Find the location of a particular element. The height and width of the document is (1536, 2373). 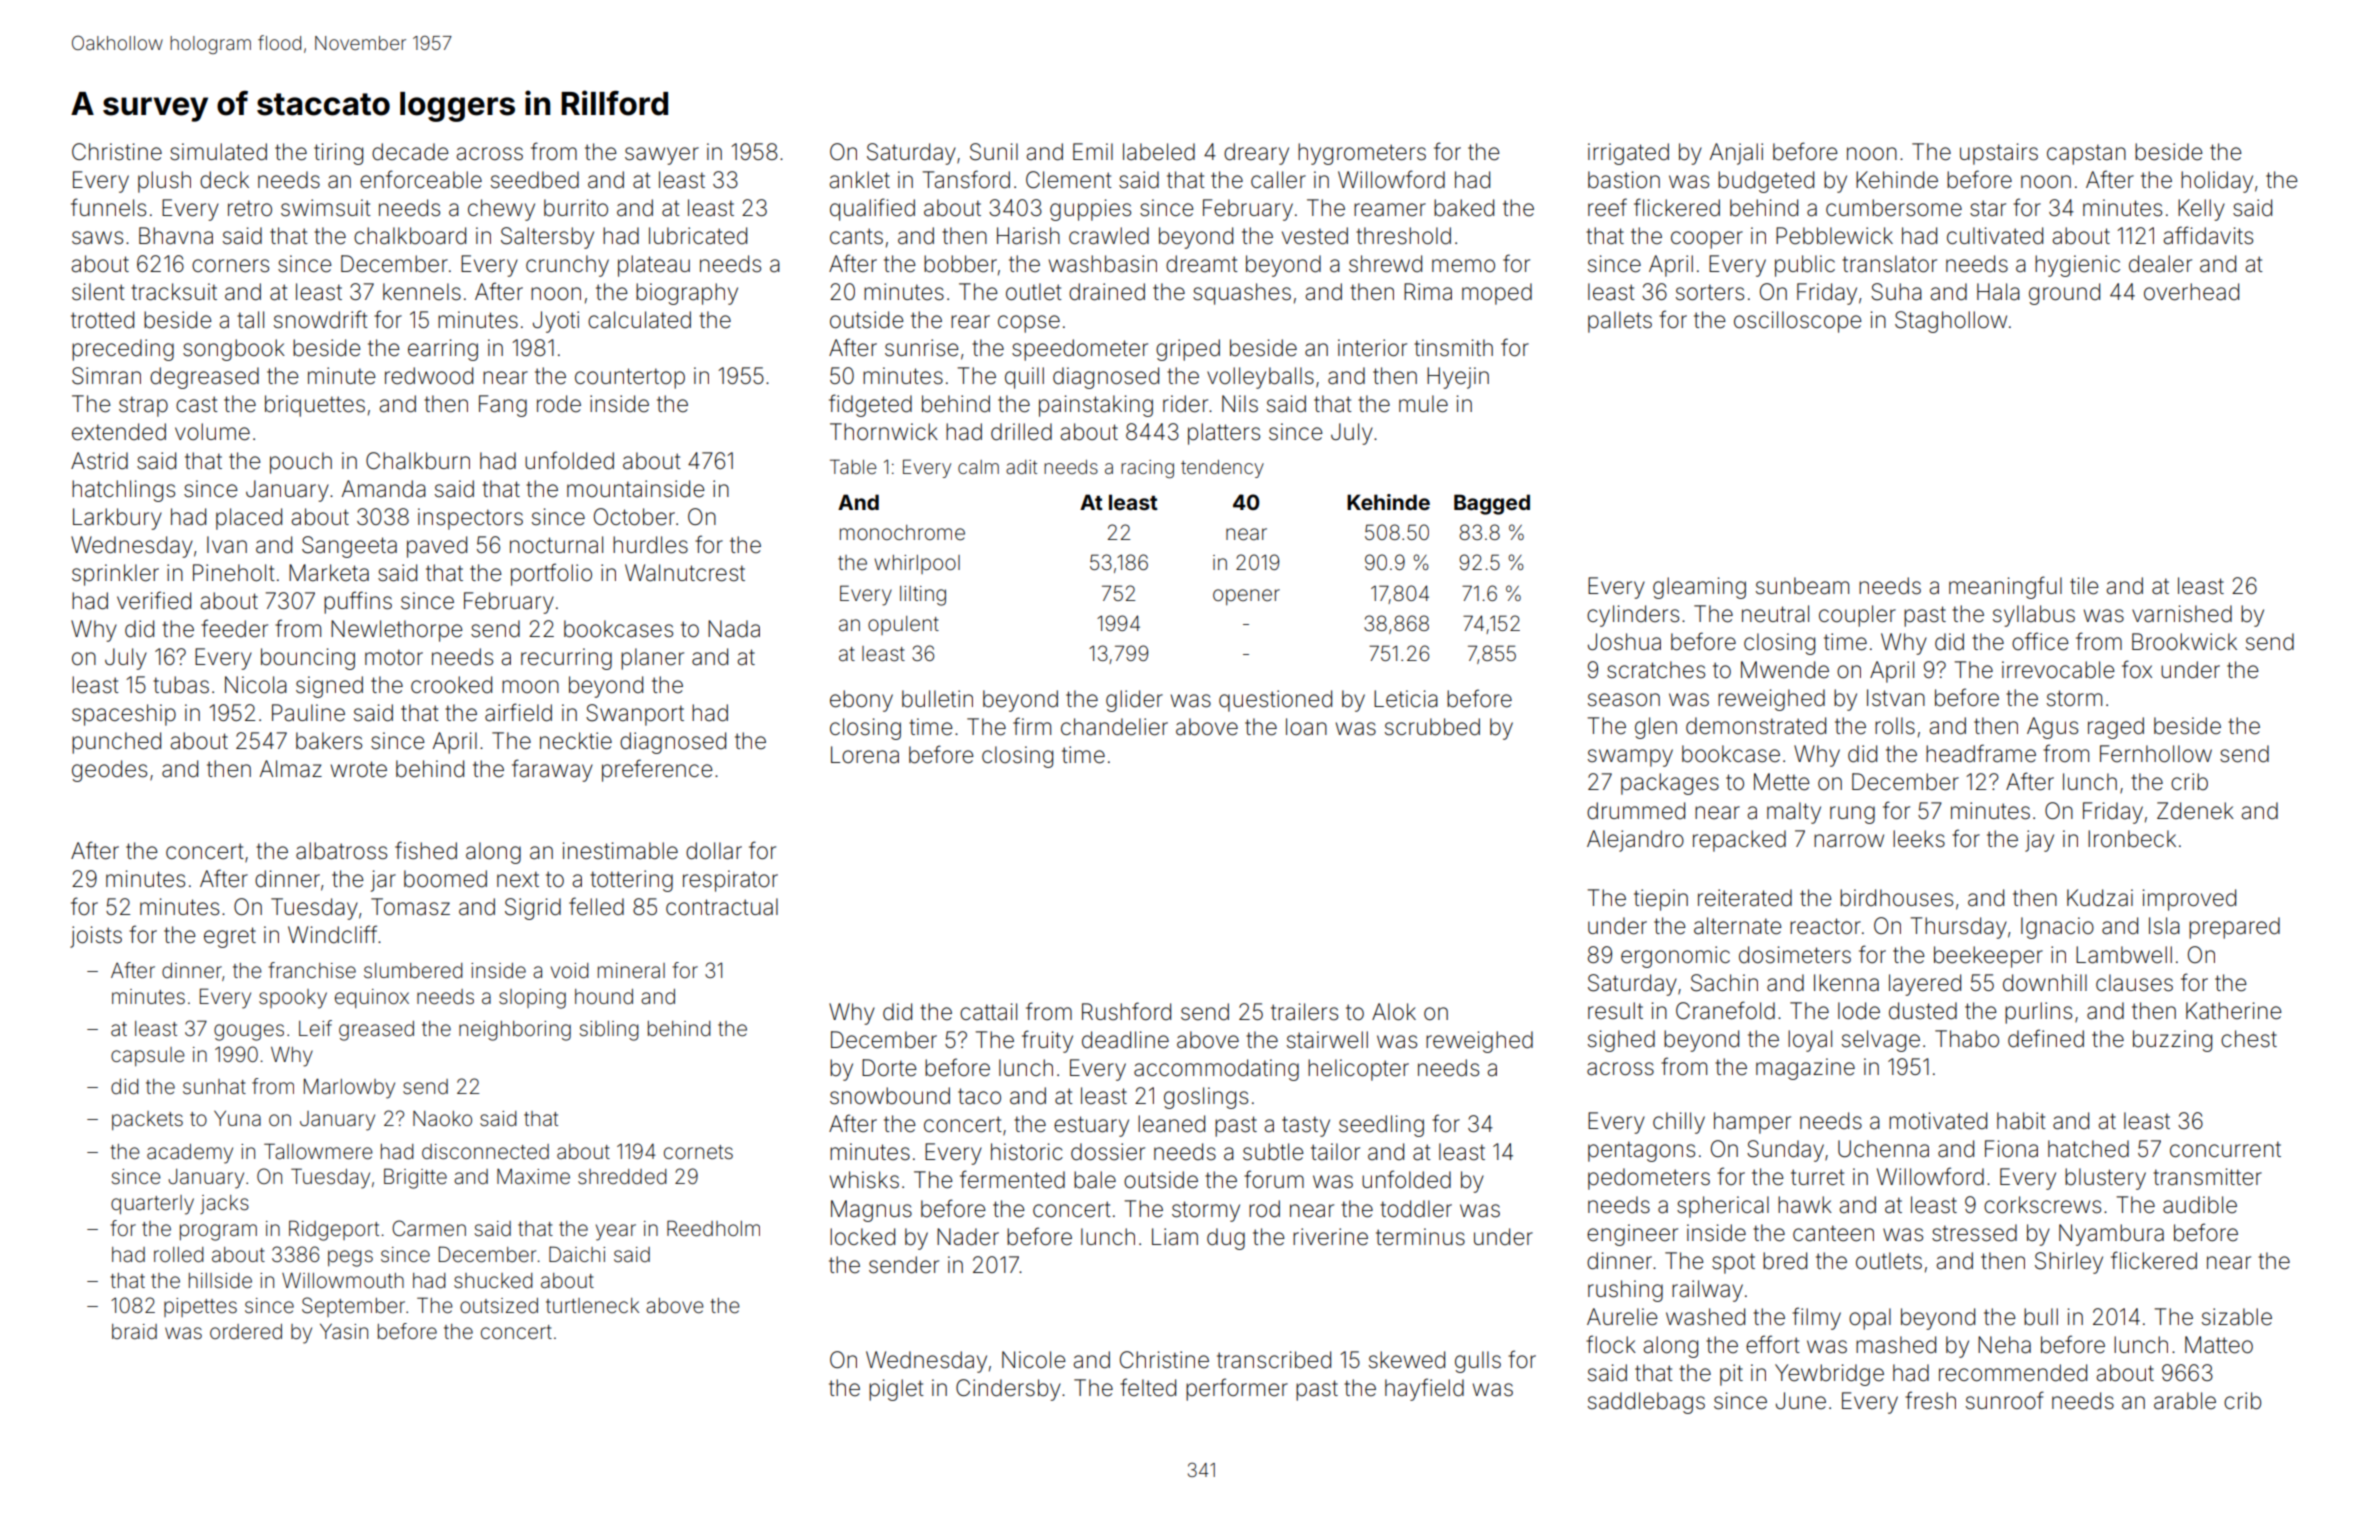

Agus is located at coordinates (2052, 728).
